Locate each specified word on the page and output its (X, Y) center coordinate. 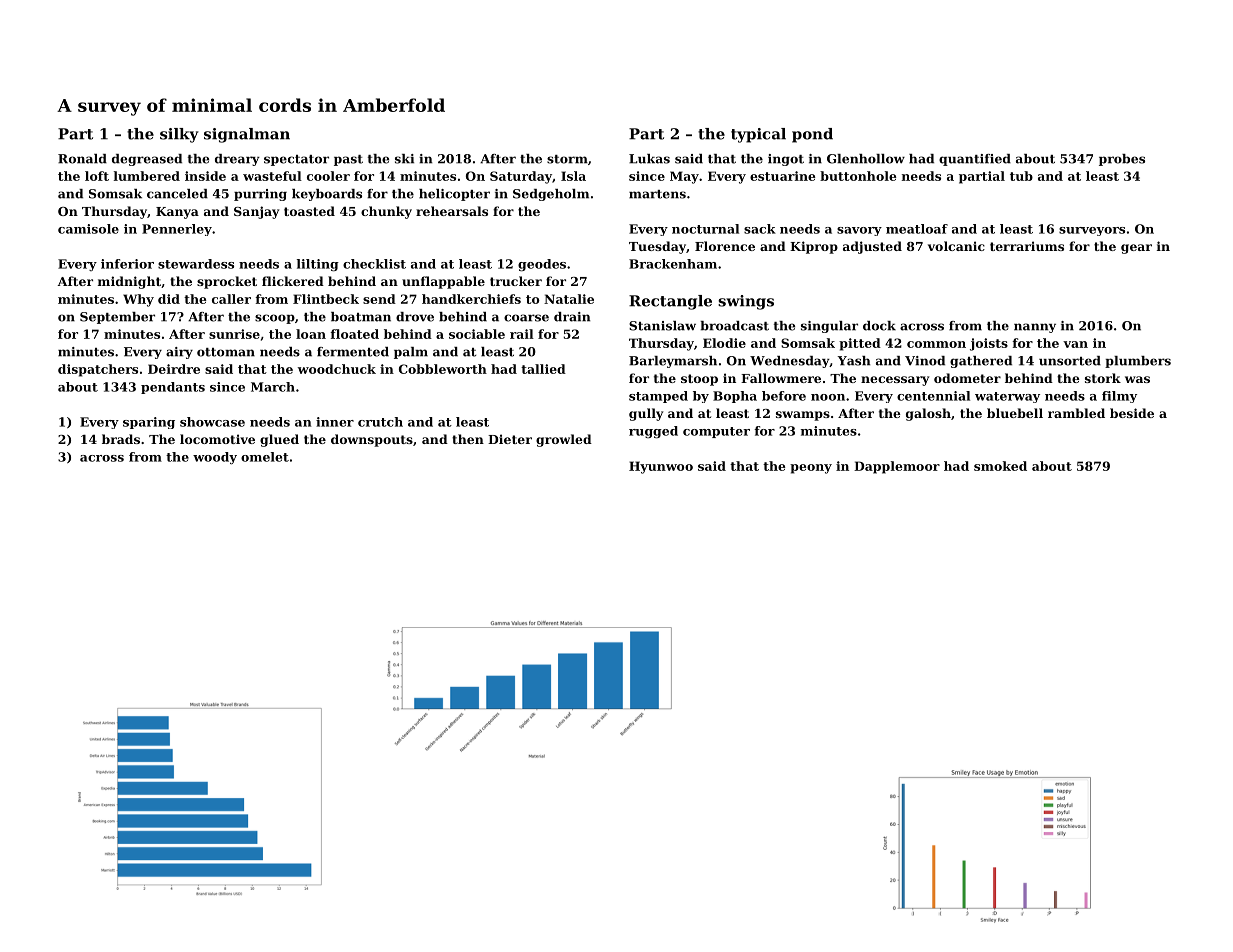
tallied (543, 369)
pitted (860, 344)
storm (567, 159)
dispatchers (98, 370)
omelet (265, 457)
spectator (296, 160)
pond (812, 135)
